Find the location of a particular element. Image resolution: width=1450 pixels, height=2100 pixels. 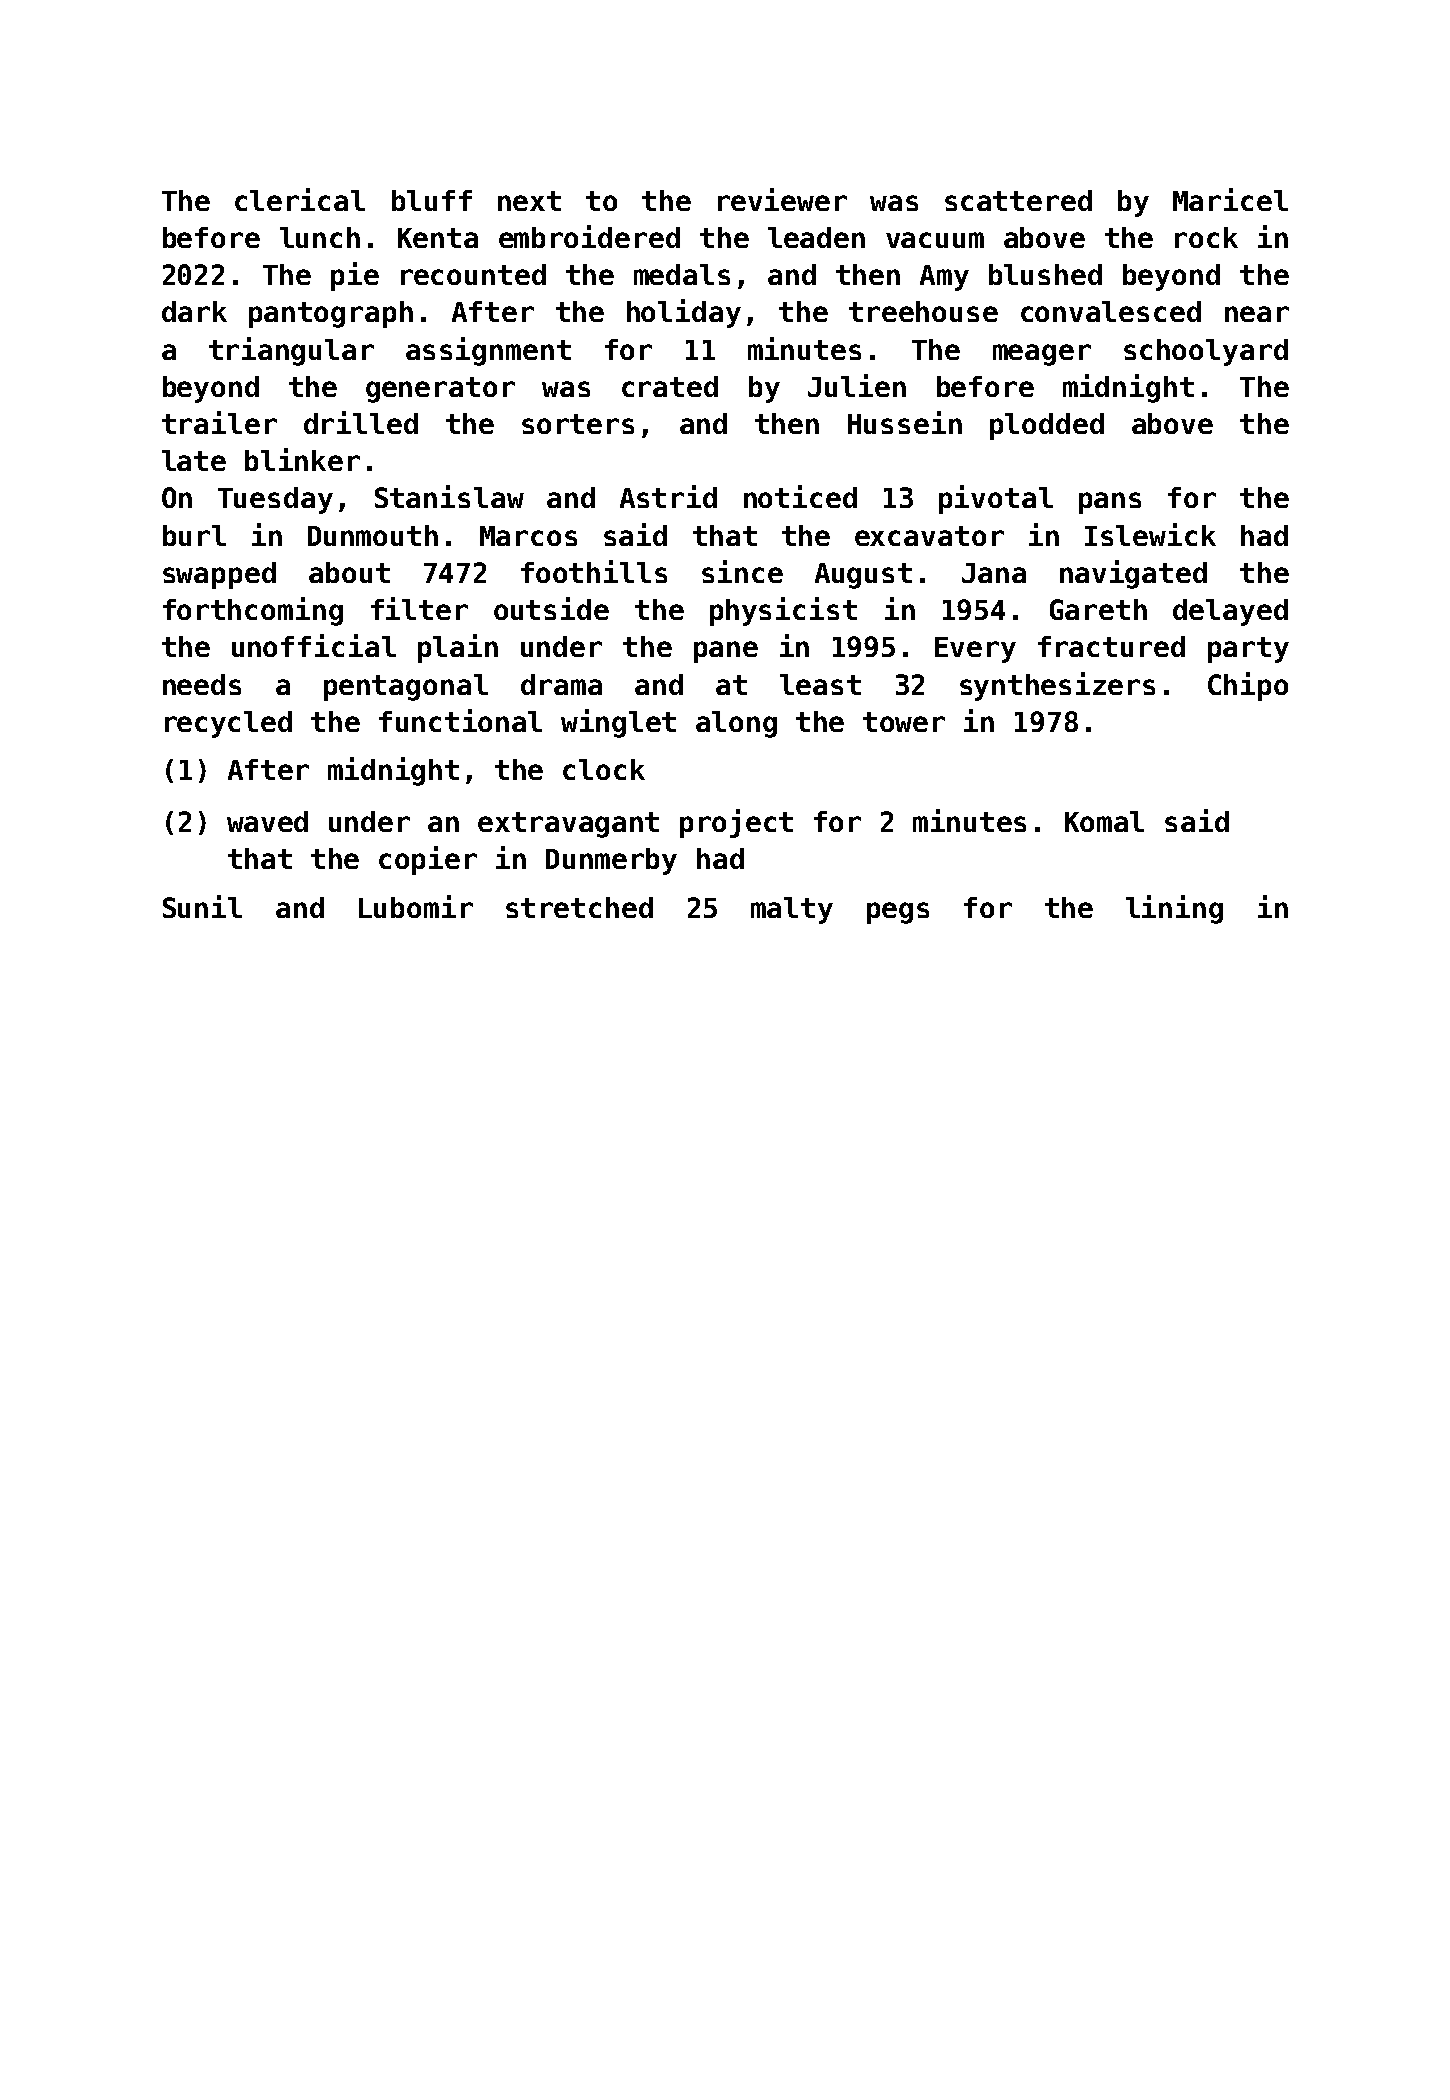

lining is located at coordinates (1174, 909).
